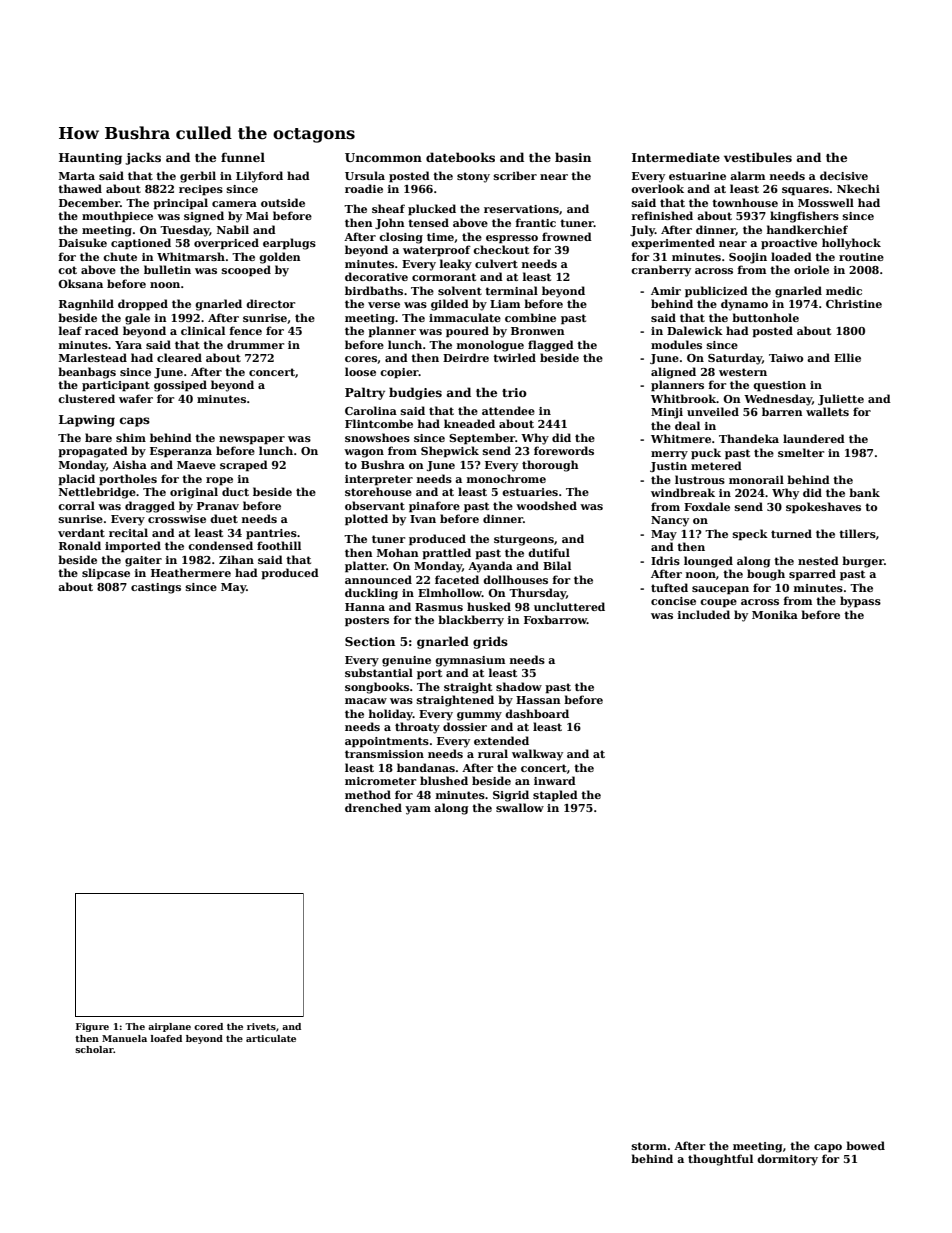 The width and height of the document is (952, 1233). Describe the element at coordinates (261, 1026) in the document. I see `rivets` at that location.
